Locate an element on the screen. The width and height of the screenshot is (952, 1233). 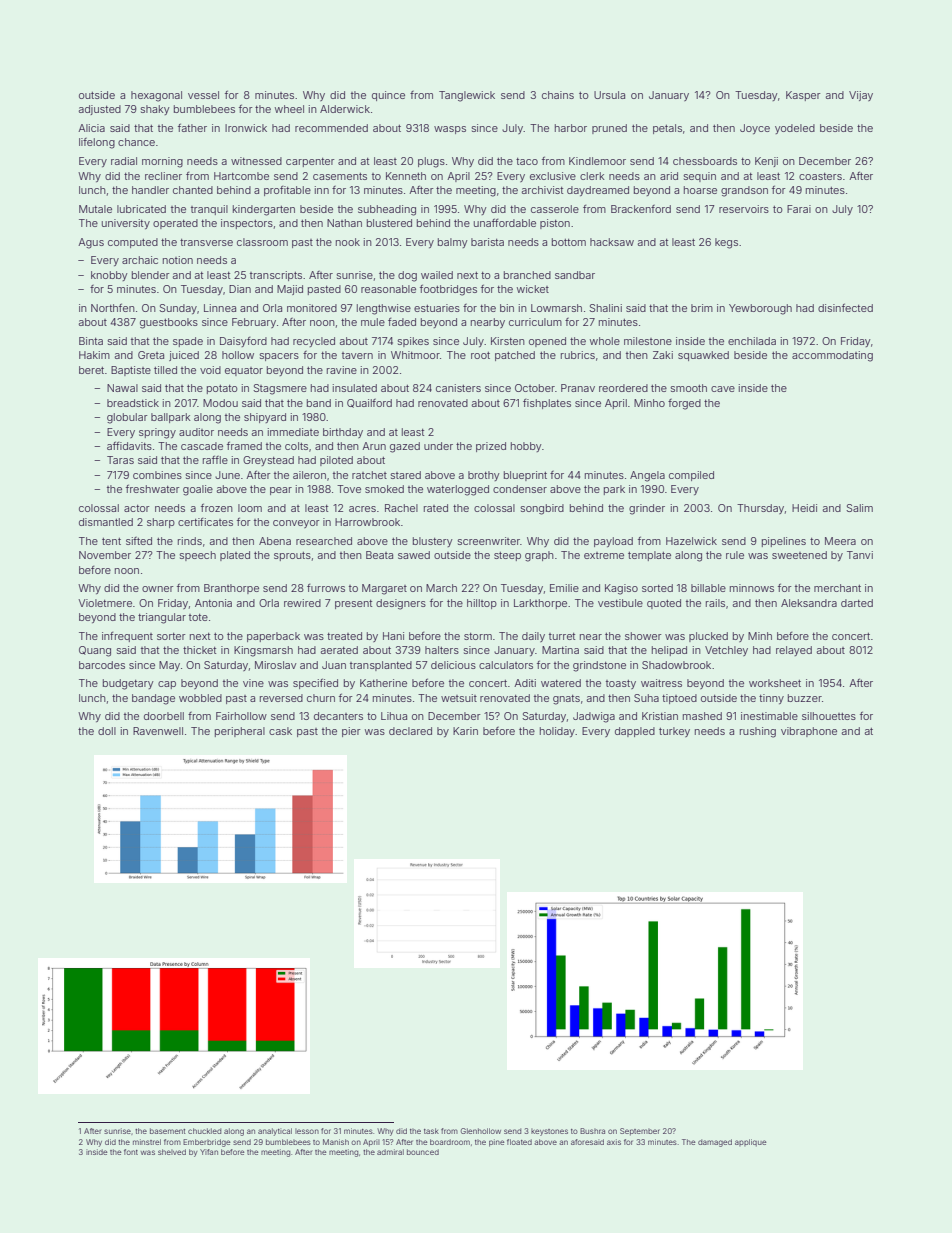
billable is located at coordinates (708, 588).
